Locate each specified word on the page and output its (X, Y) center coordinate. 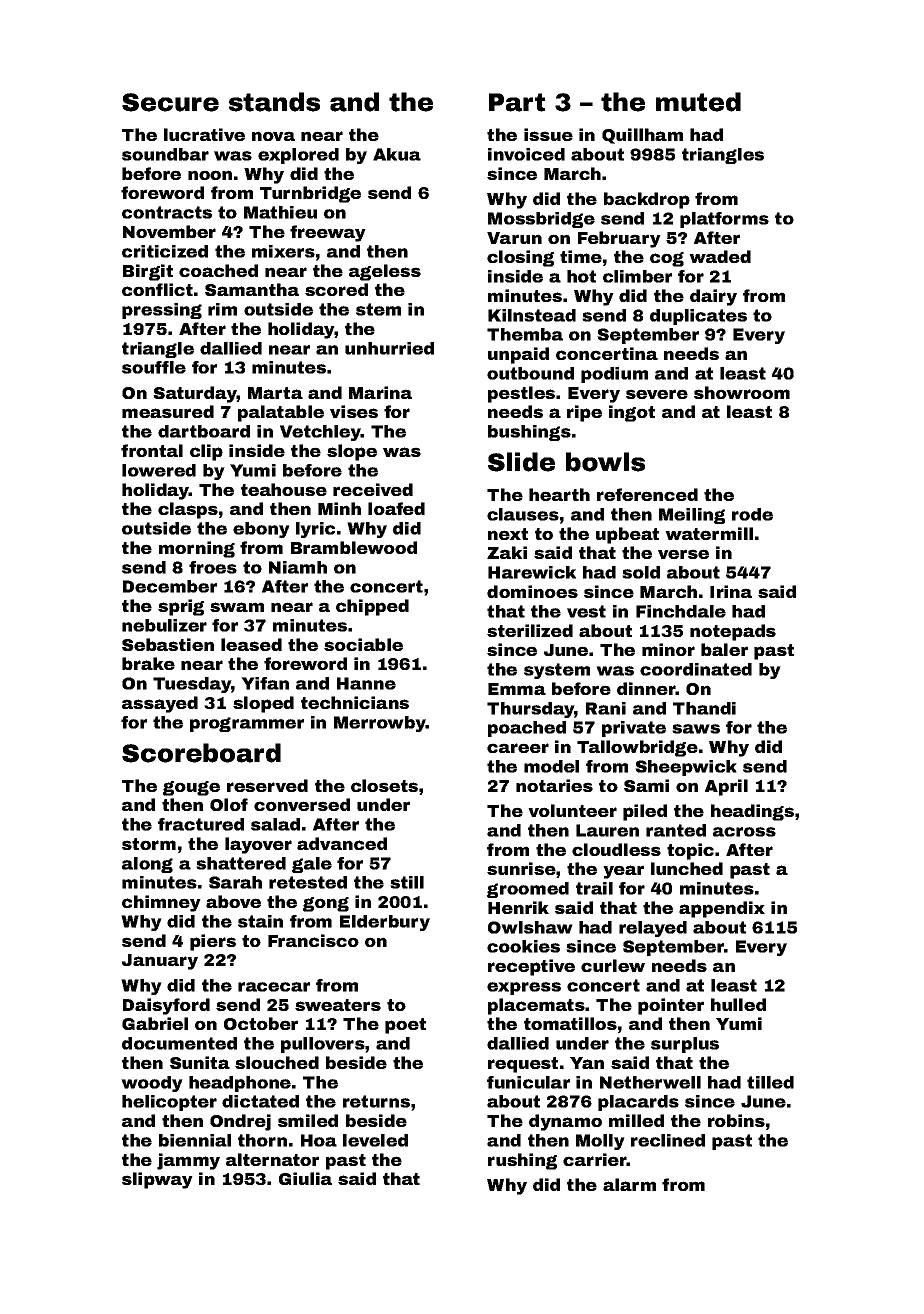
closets (384, 785)
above (233, 901)
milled (636, 1120)
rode (752, 514)
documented (179, 1043)
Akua (397, 154)
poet (405, 1026)
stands (274, 102)
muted (698, 102)
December (170, 586)
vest (586, 611)
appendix (722, 909)
